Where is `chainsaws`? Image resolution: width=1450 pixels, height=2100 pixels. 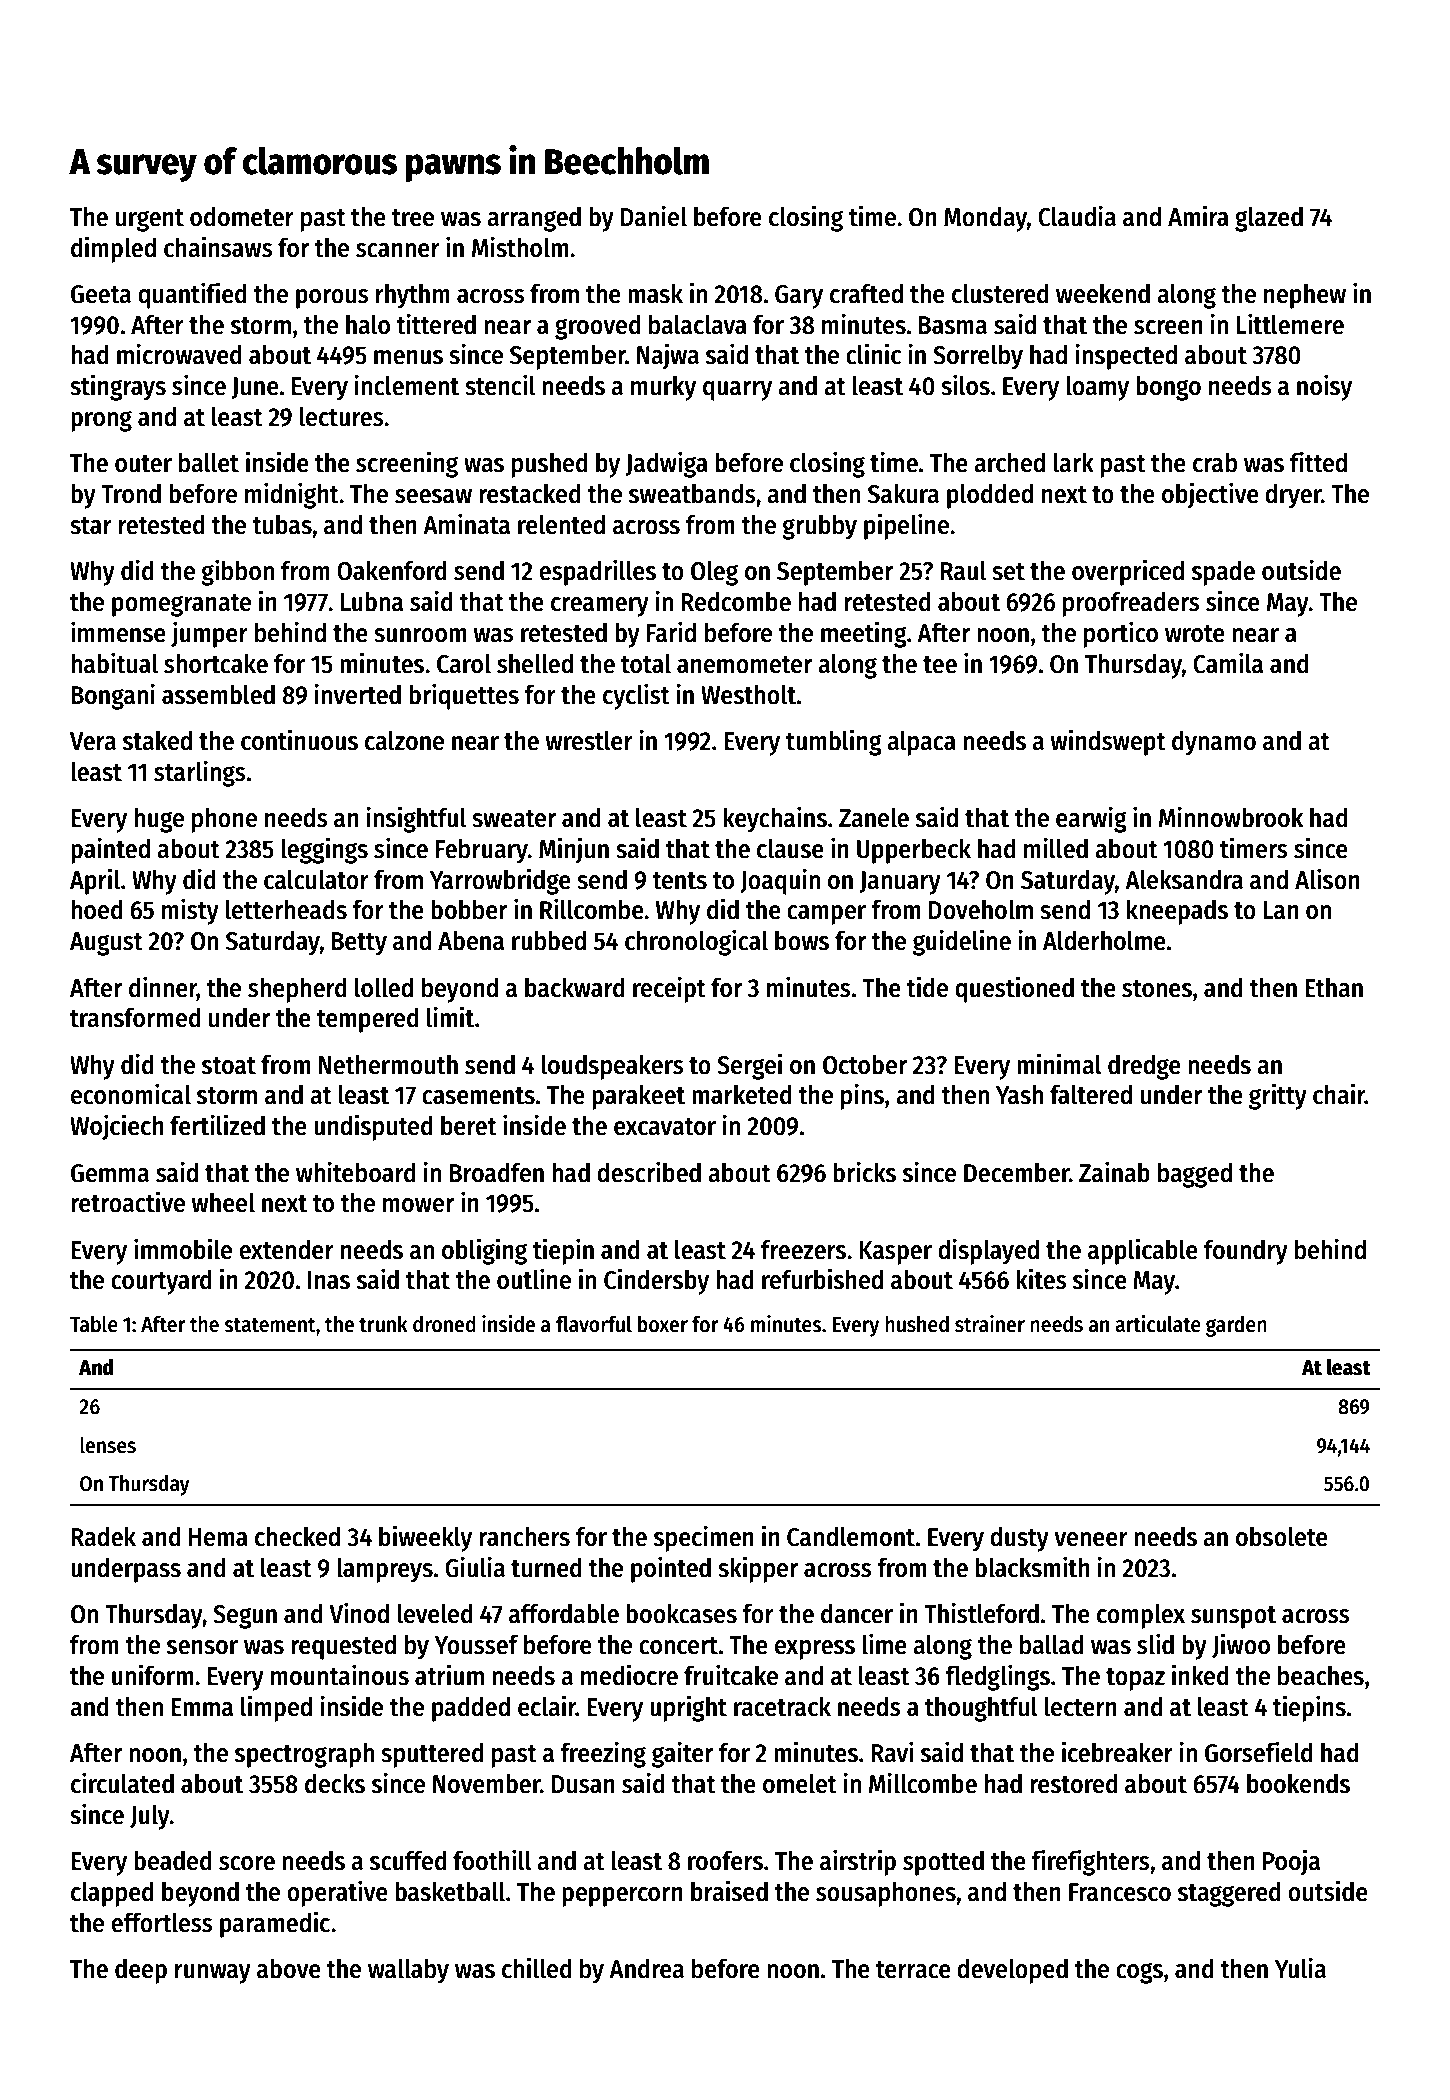
chainsaws is located at coordinates (218, 247).
